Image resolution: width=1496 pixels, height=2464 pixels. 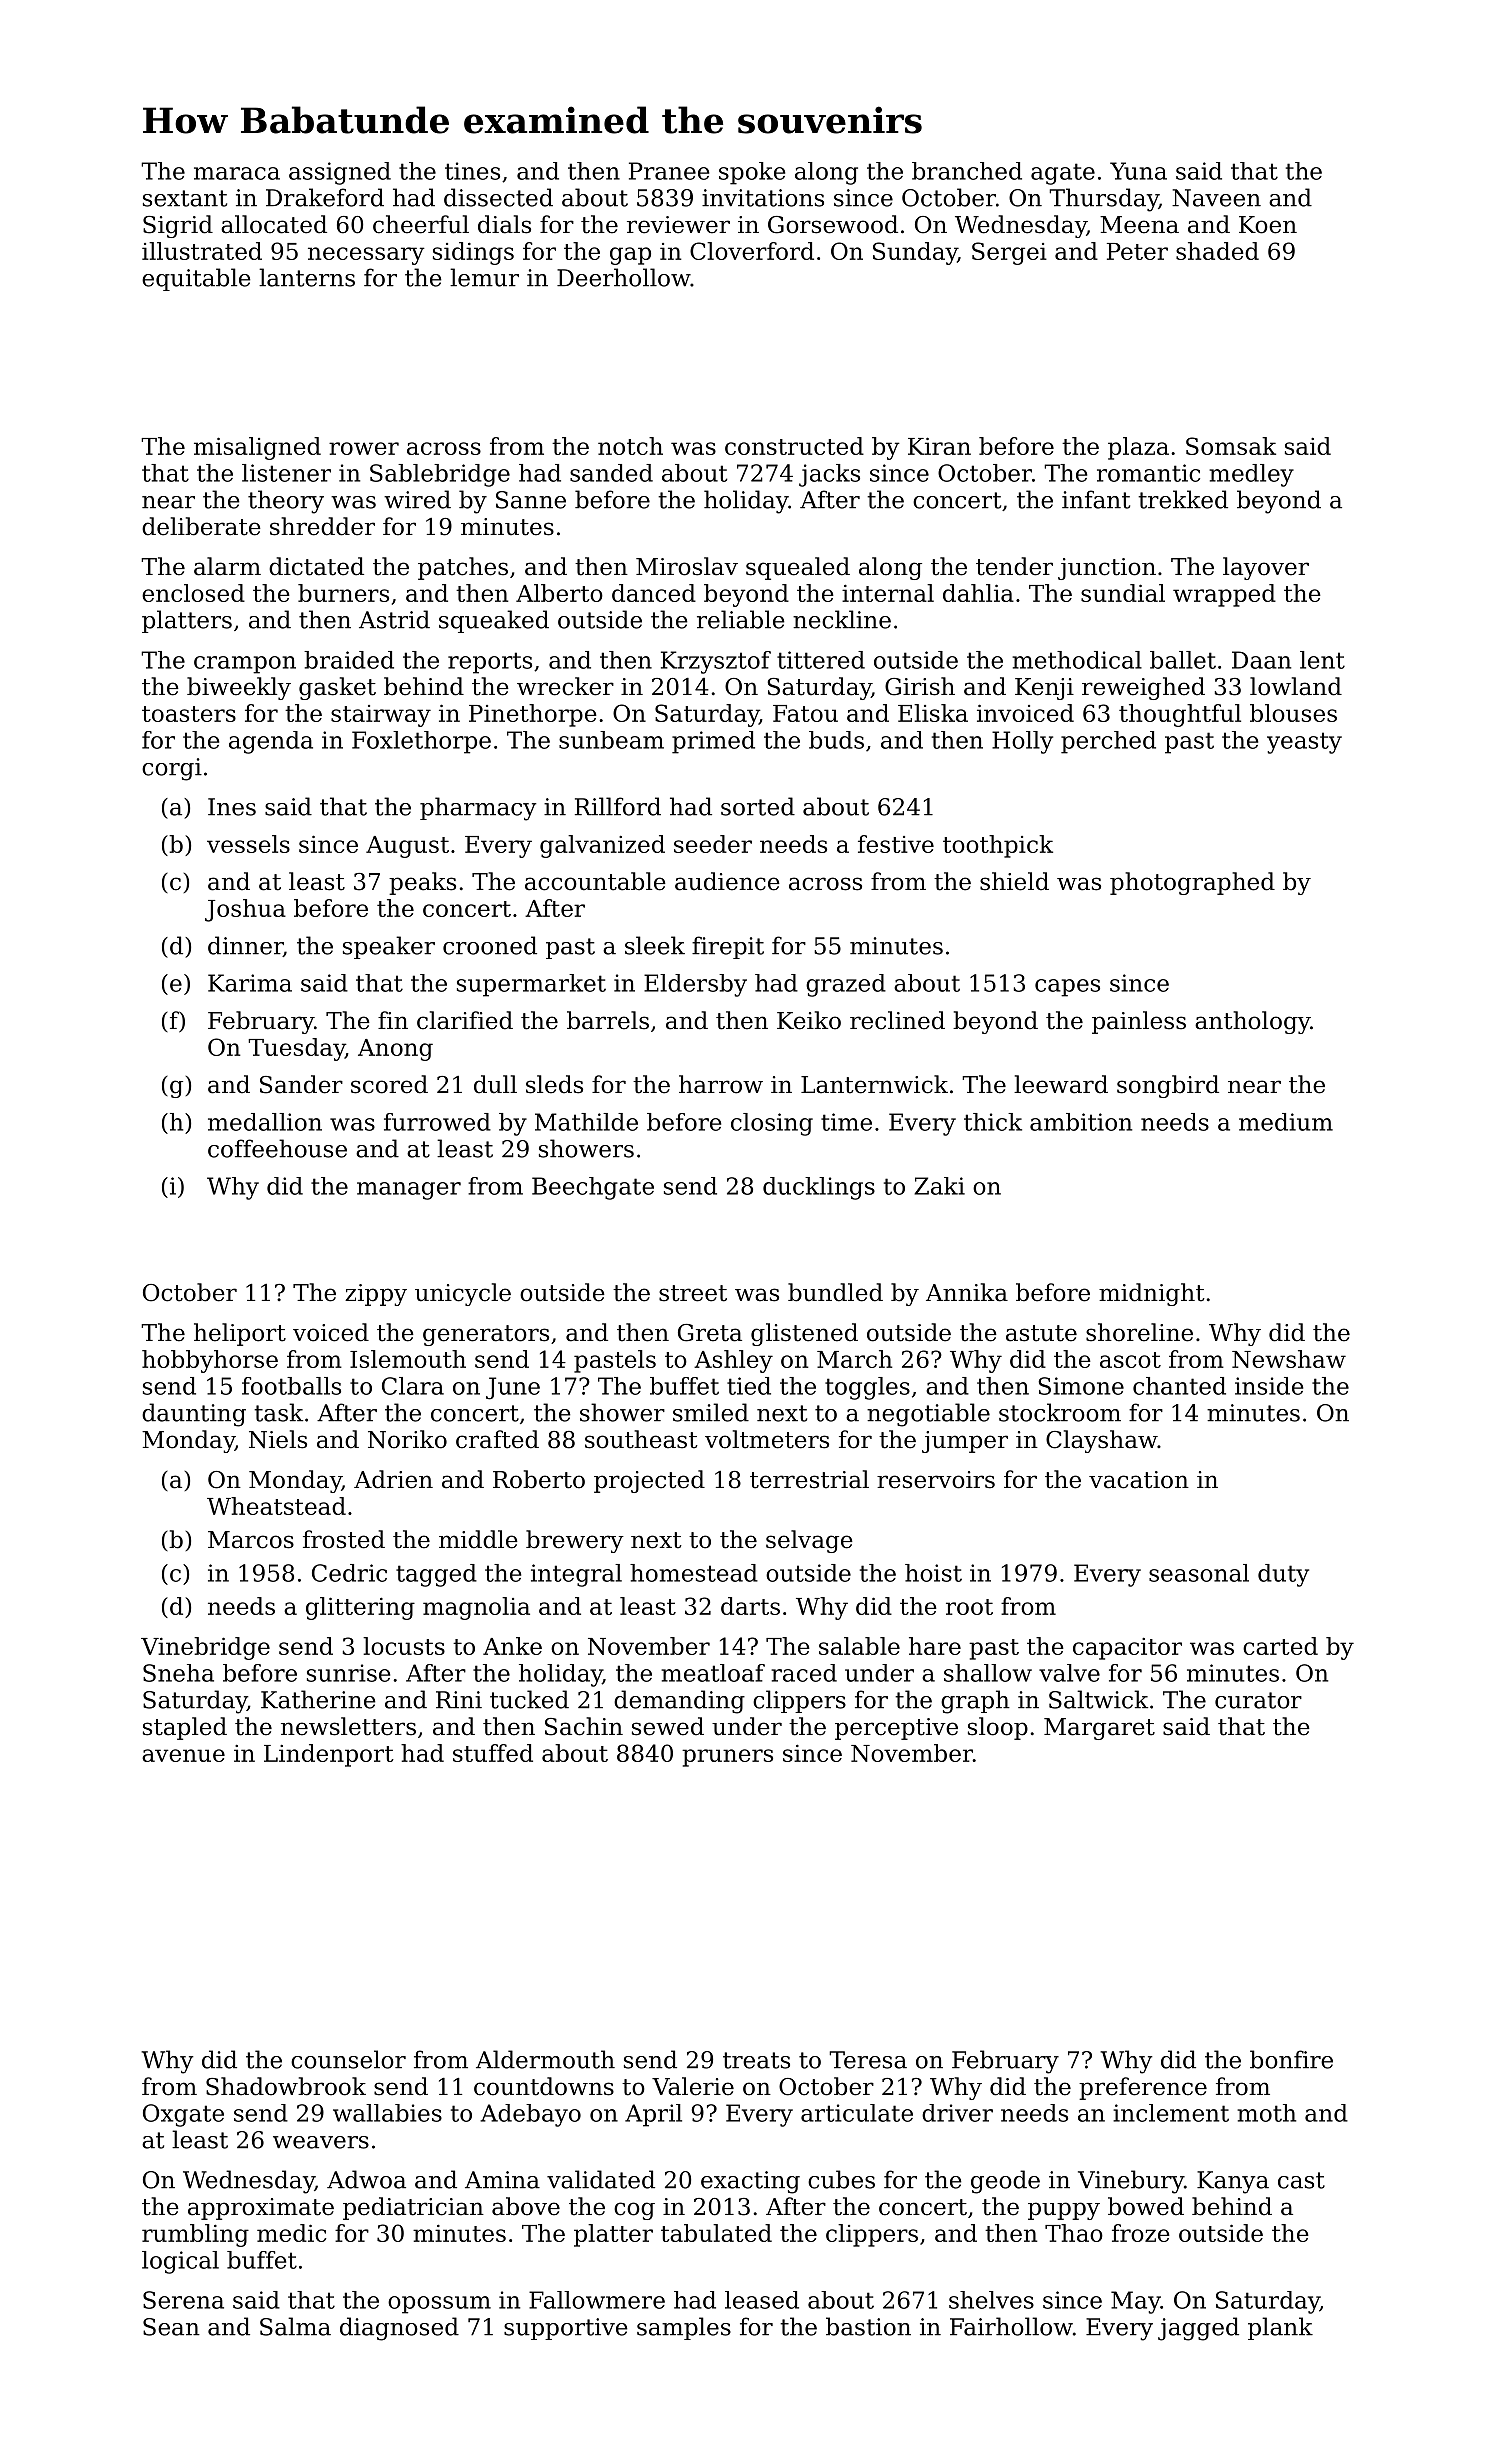 What do you see at coordinates (1044, 689) in the document?
I see `Kenji` at bounding box center [1044, 689].
